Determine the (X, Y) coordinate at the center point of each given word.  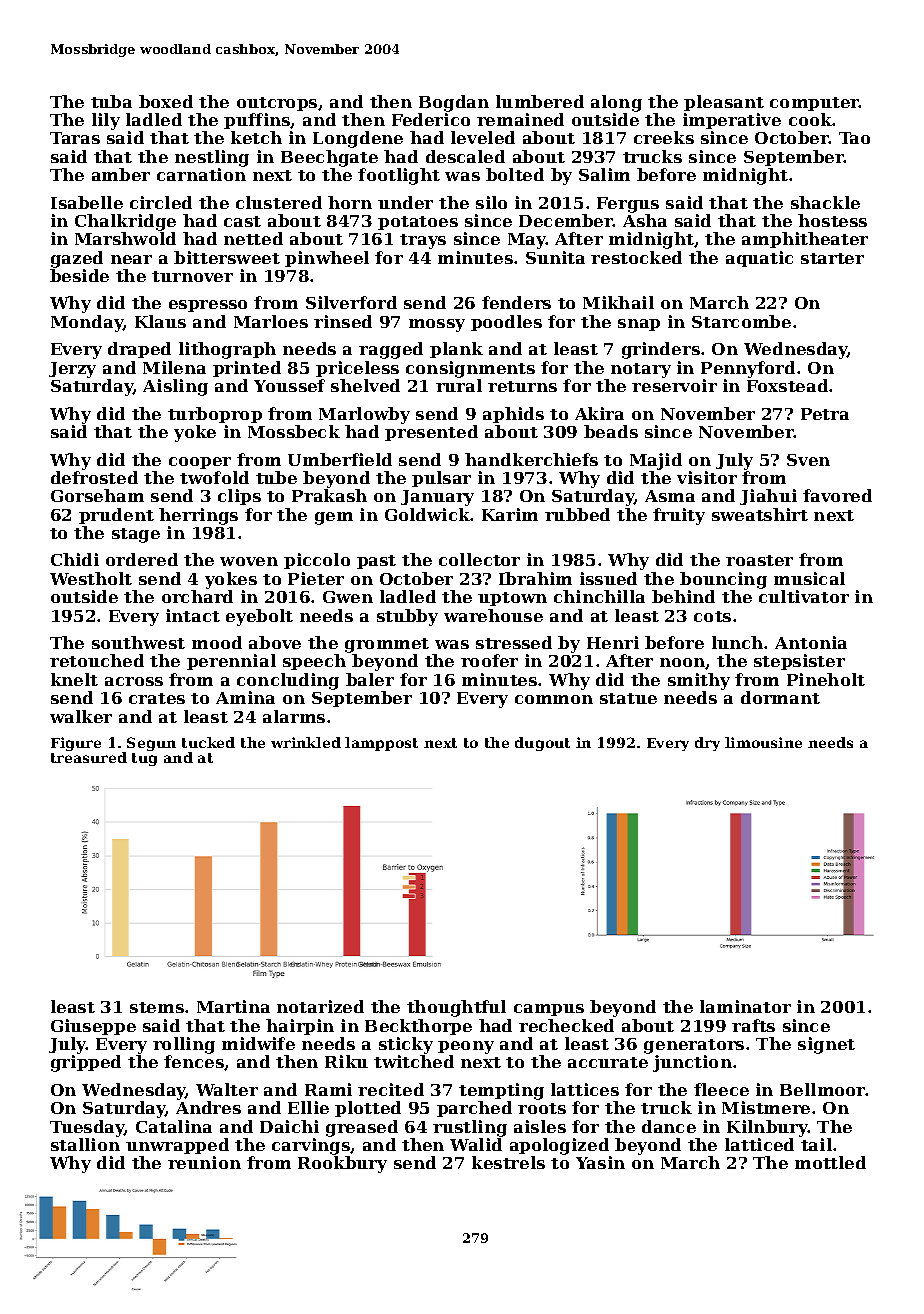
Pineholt (826, 679)
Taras (75, 138)
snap (639, 325)
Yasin (600, 1162)
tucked (208, 742)
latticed (759, 1144)
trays (423, 241)
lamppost (381, 744)
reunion (204, 1162)
